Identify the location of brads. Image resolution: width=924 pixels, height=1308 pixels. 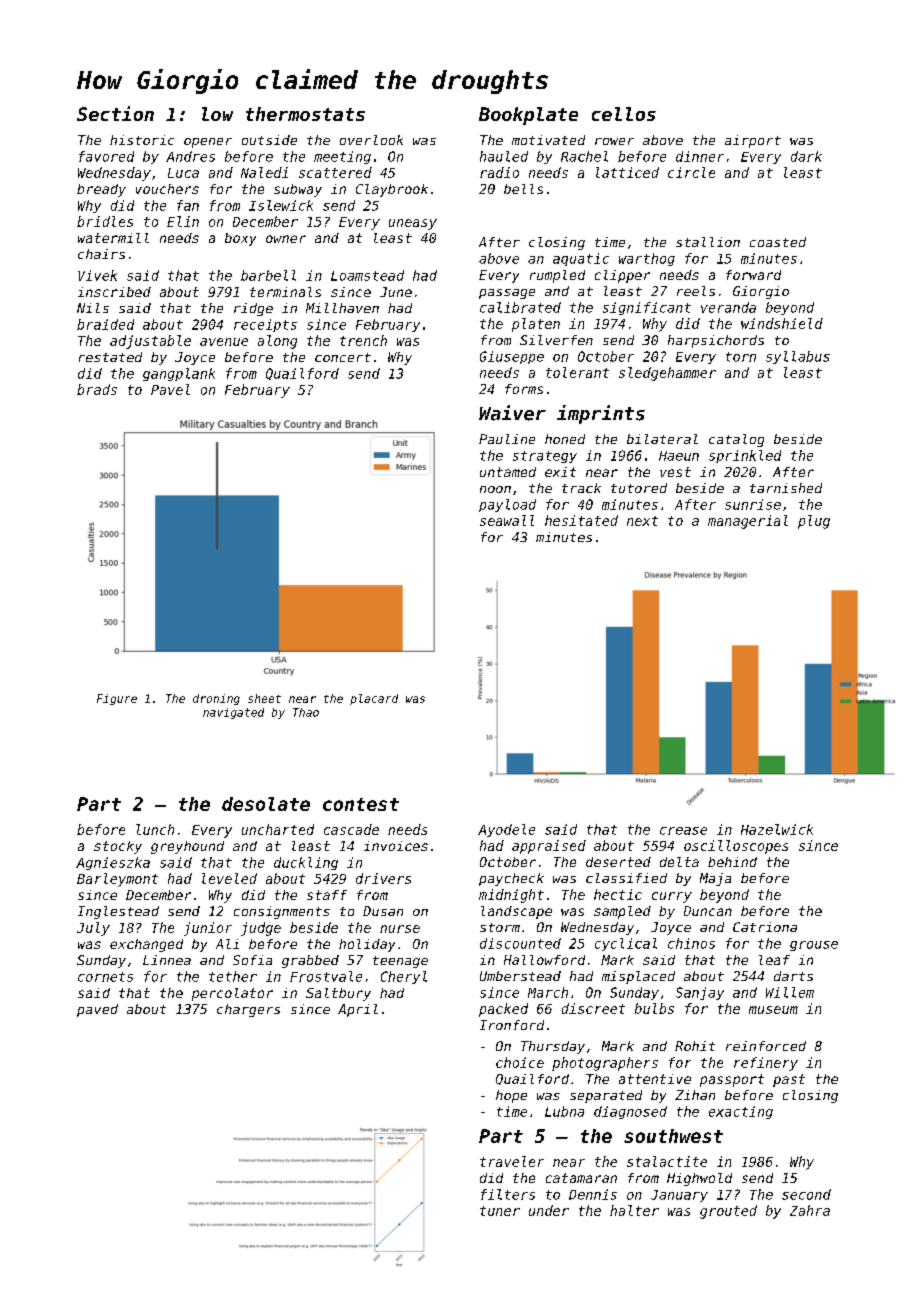
(97, 389).
